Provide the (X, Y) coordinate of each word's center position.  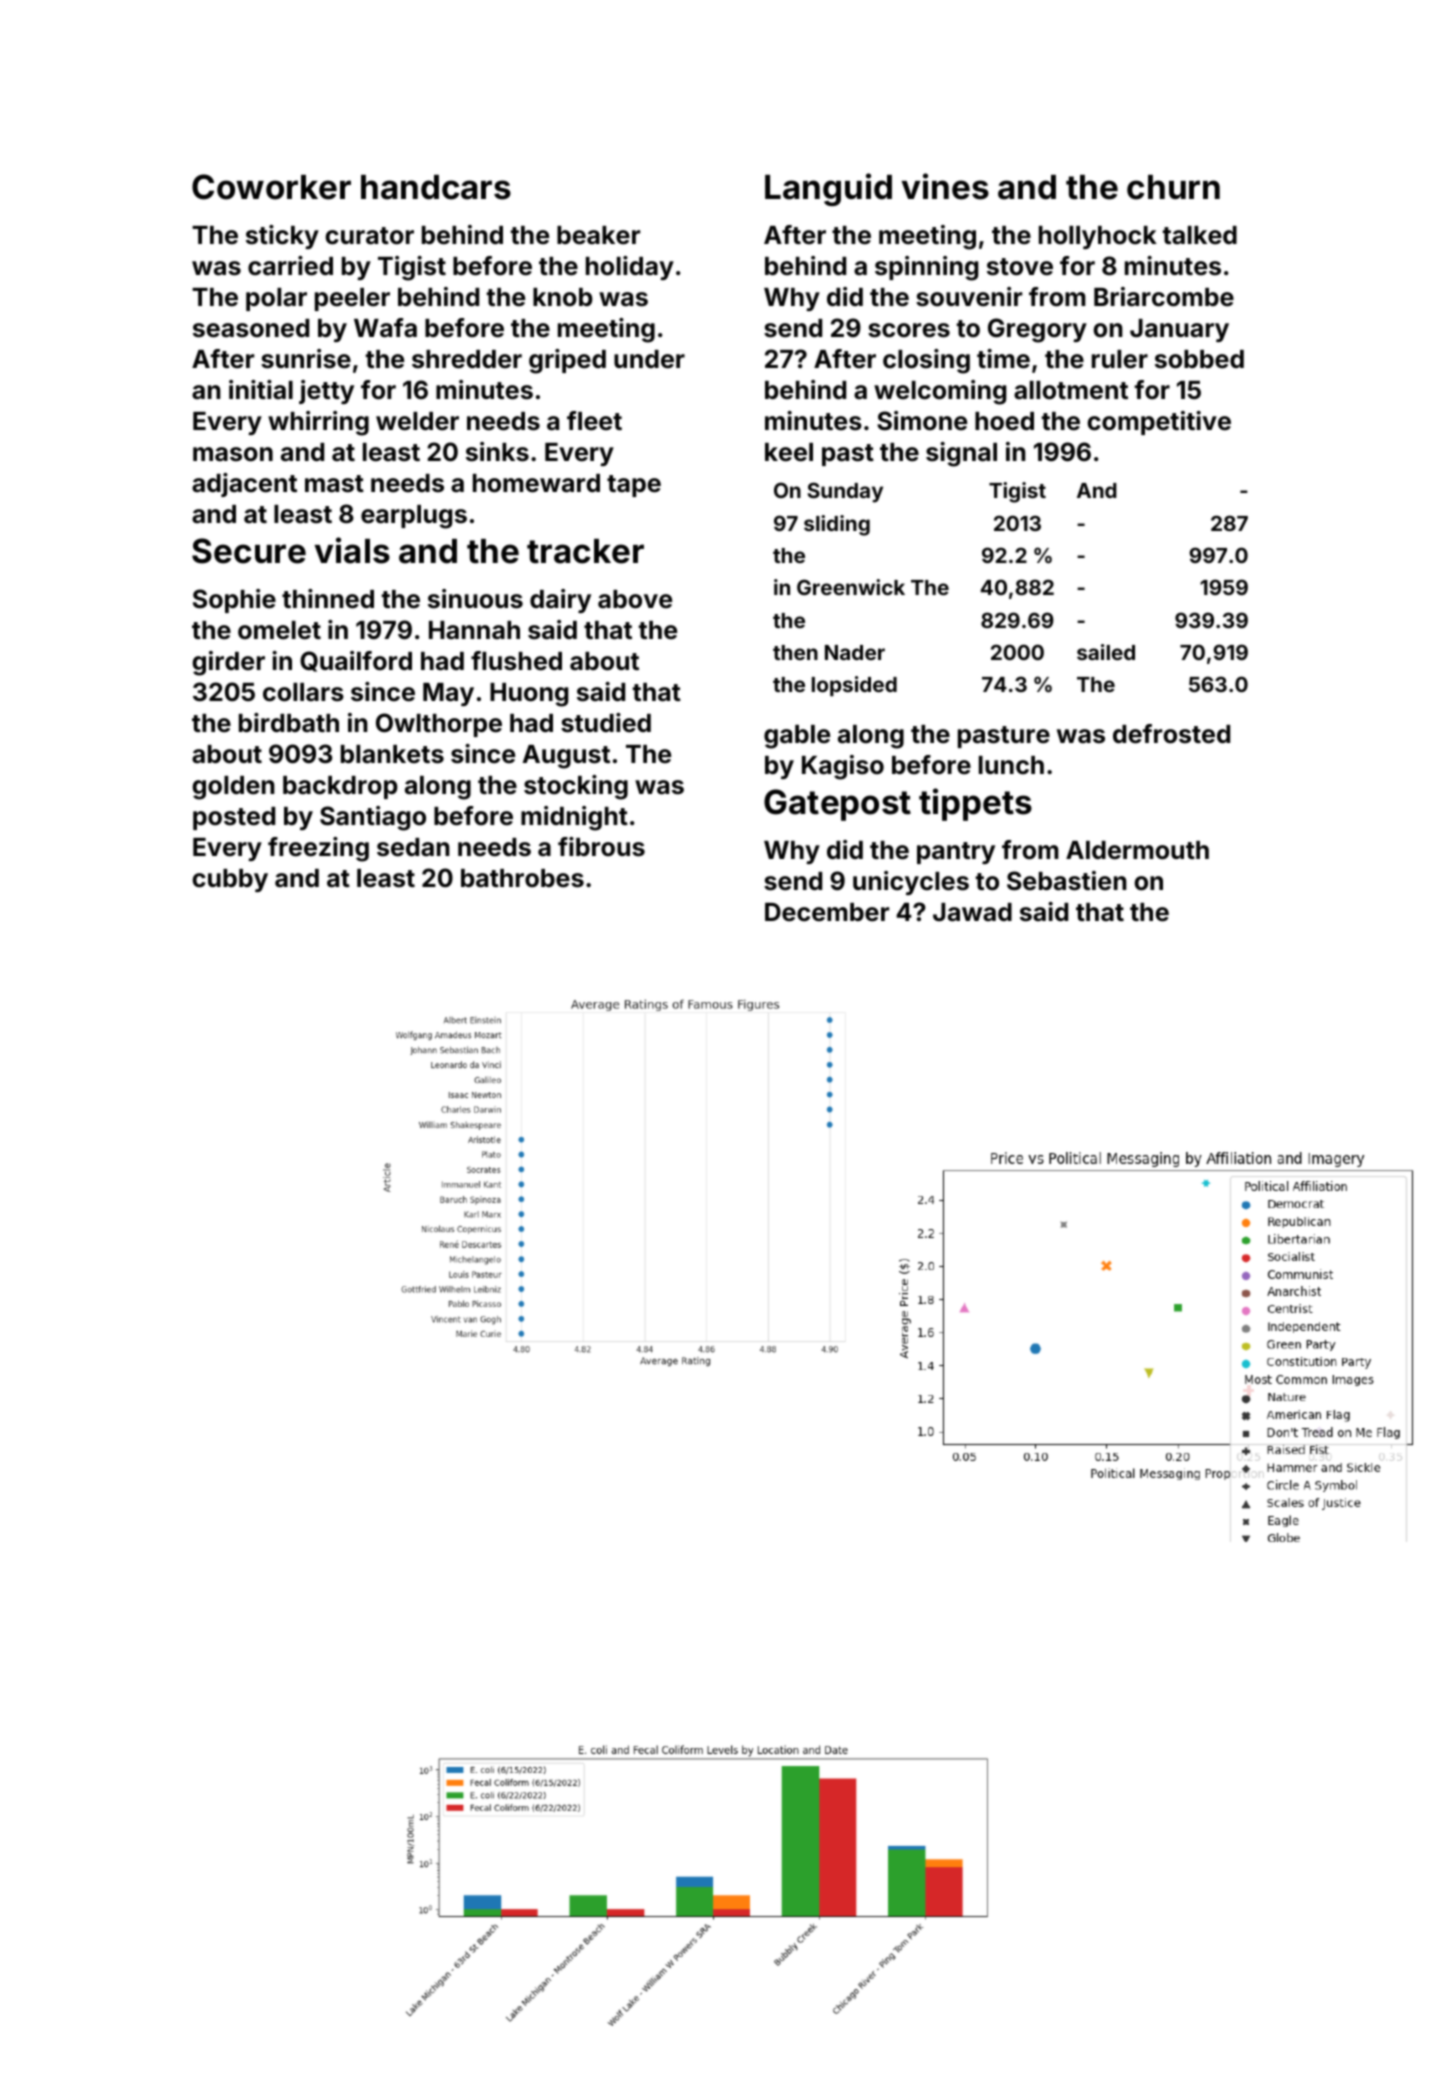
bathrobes (522, 878)
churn (1173, 187)
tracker (585, 551)
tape (634, 486)
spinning (926, 268)
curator (369, 236)
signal (961, 454)
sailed (1106, 652)
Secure (249, 551)
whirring (318, 423)
